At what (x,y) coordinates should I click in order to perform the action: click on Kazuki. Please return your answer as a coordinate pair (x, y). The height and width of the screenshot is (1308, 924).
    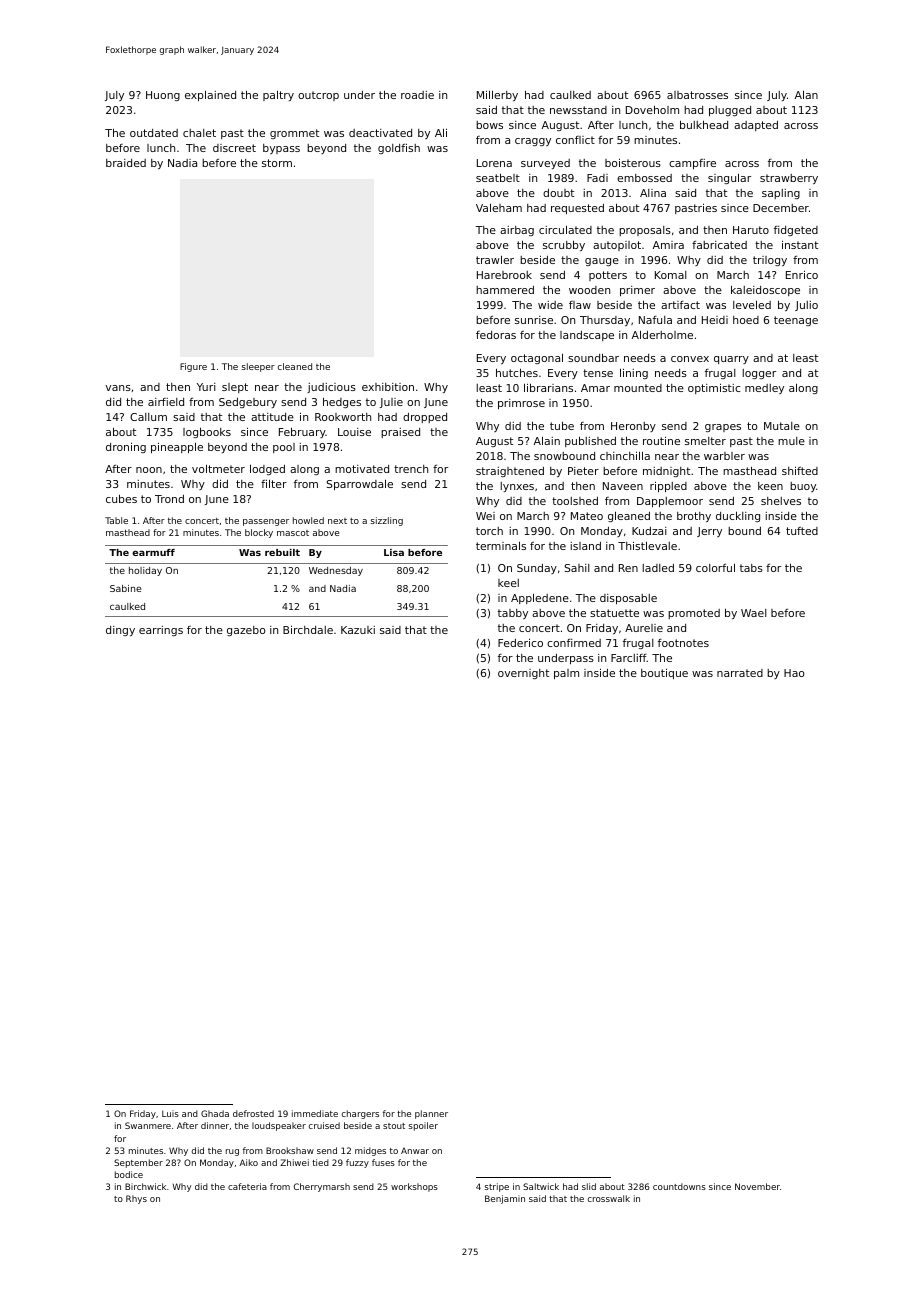
    Looking at the image, I should click on (358, 630).
